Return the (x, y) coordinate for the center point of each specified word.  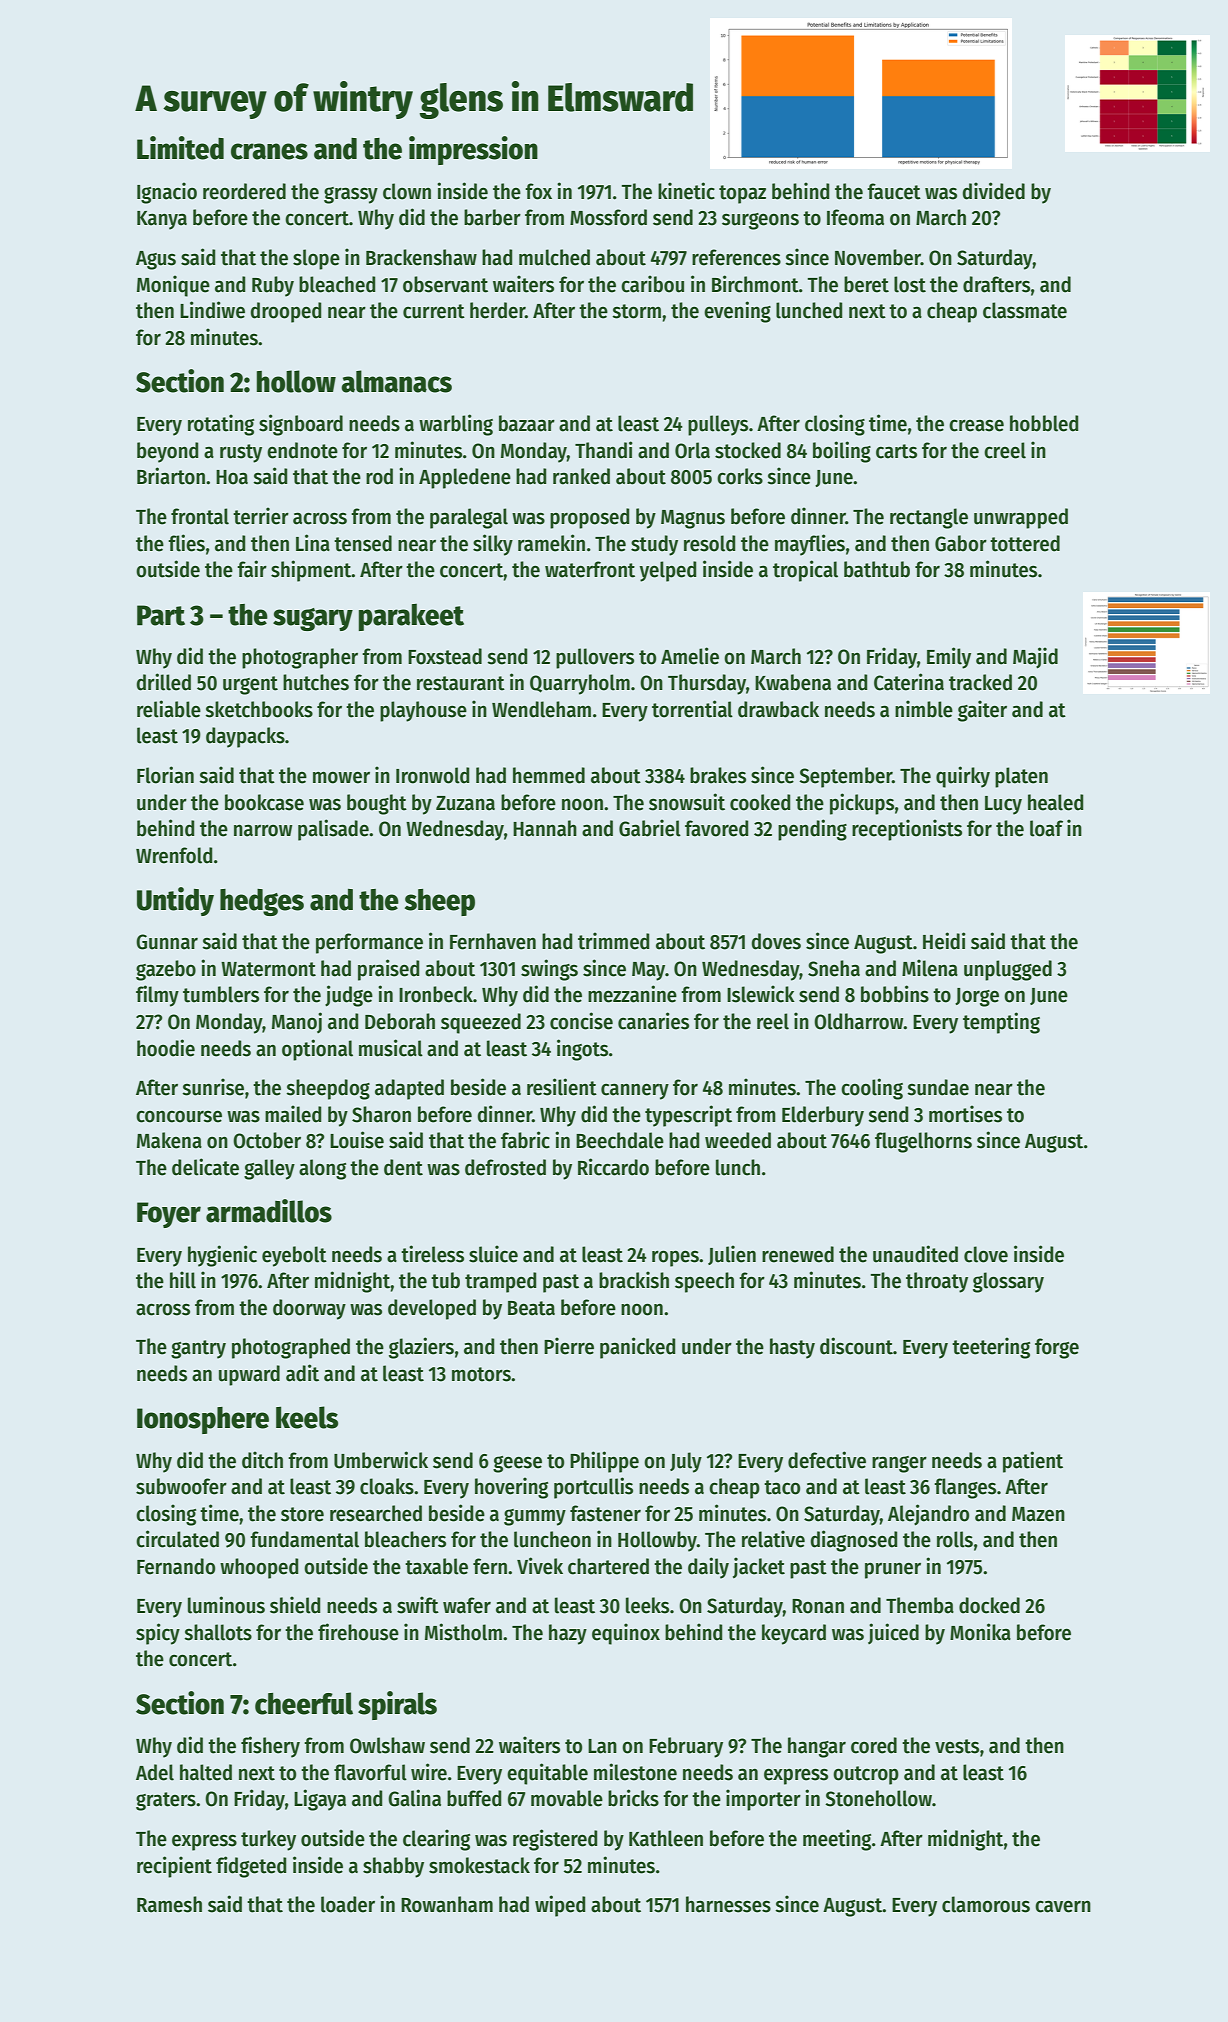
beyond (167, 452)
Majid (1035, 658)
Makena (169, 1140)
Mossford (608, 217)
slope (316, 259)
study (654, 545)
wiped (560, 1906)
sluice (493, 1254)
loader (348, 1904)
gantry (198, 1349)
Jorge (977, 997)
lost (910, 284)
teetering (991, 1348)
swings (549, 970)
